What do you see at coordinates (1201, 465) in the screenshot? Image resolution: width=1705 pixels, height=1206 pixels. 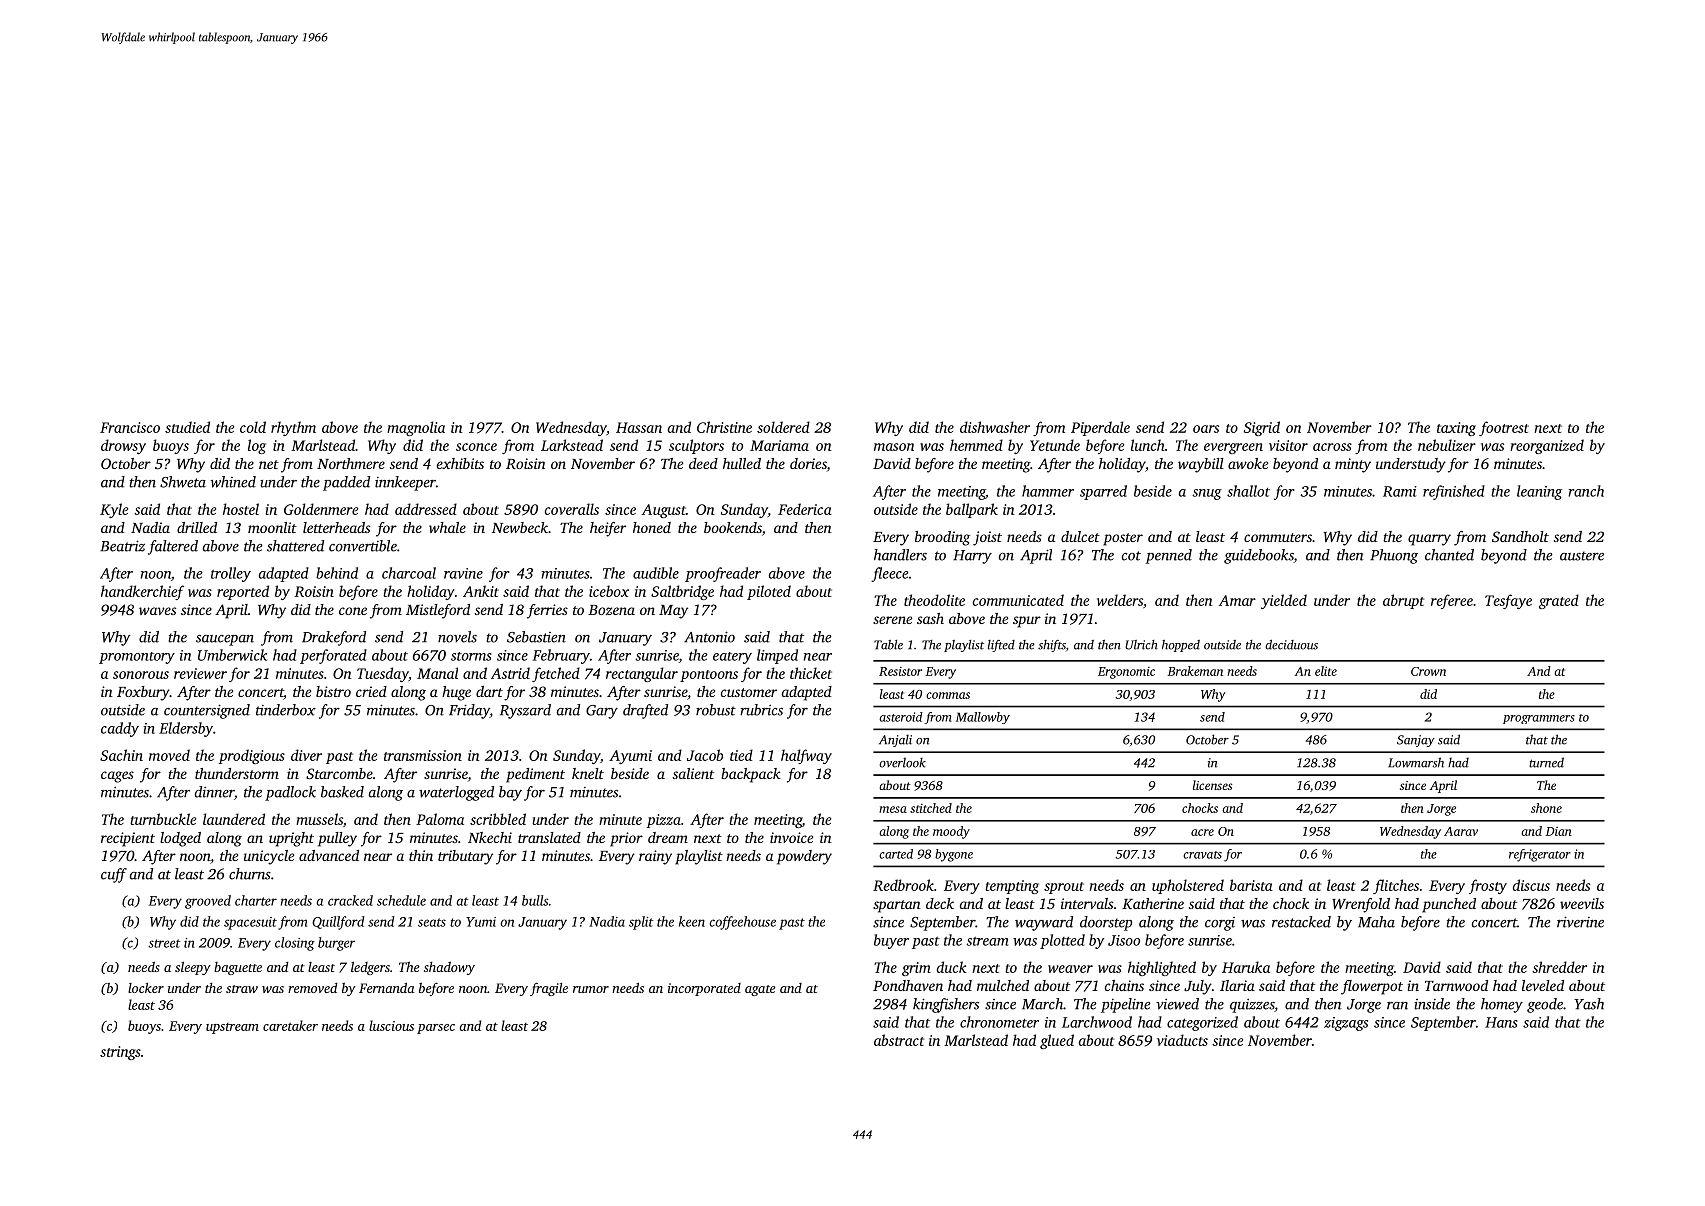 I see `waybill` at bounding box center [1201, 465].
